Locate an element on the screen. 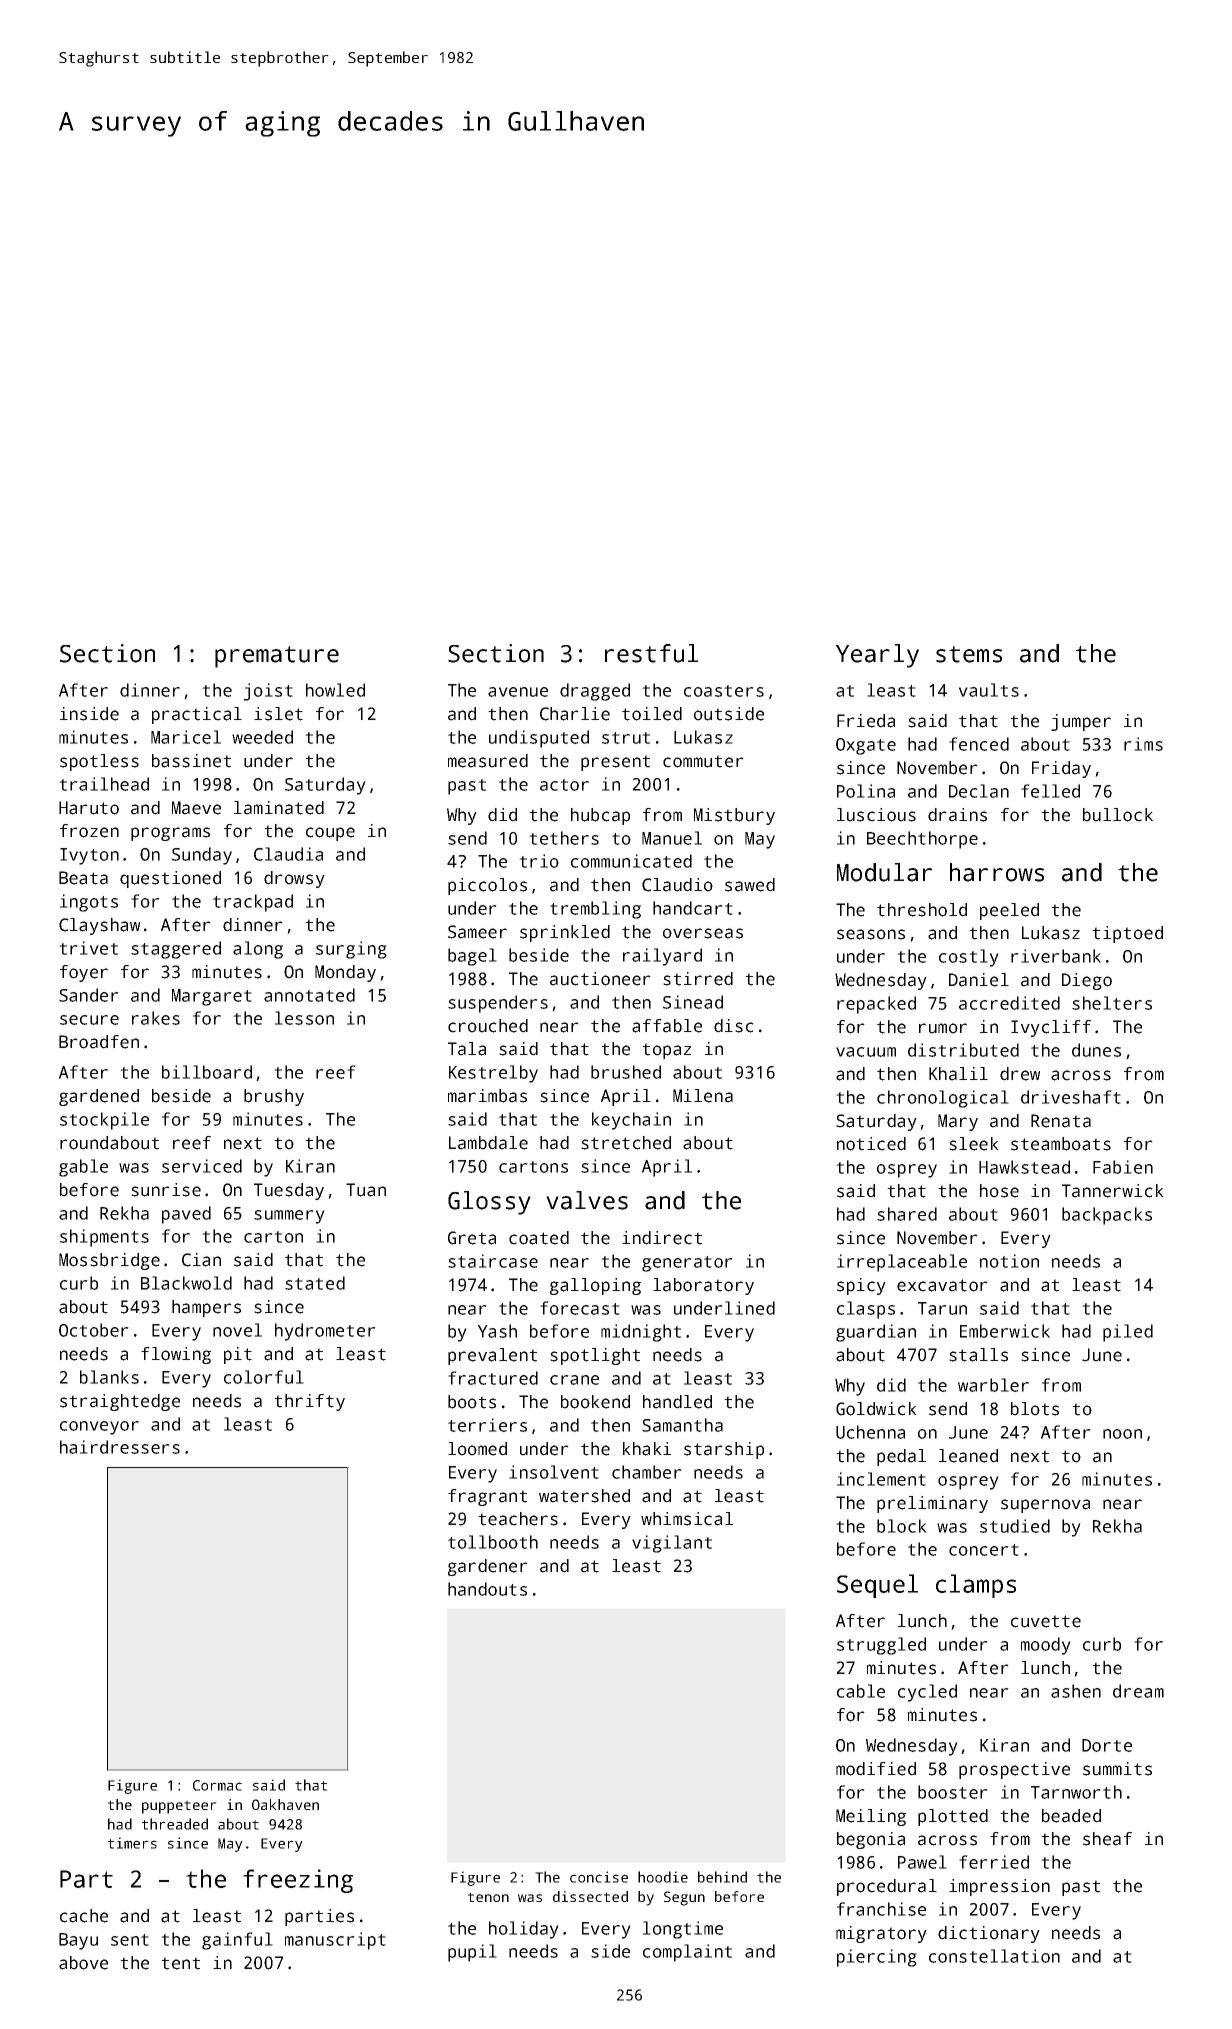 This screenshot has height=2029, width=1232. manuscript is located at coordinates (335, 1941).
